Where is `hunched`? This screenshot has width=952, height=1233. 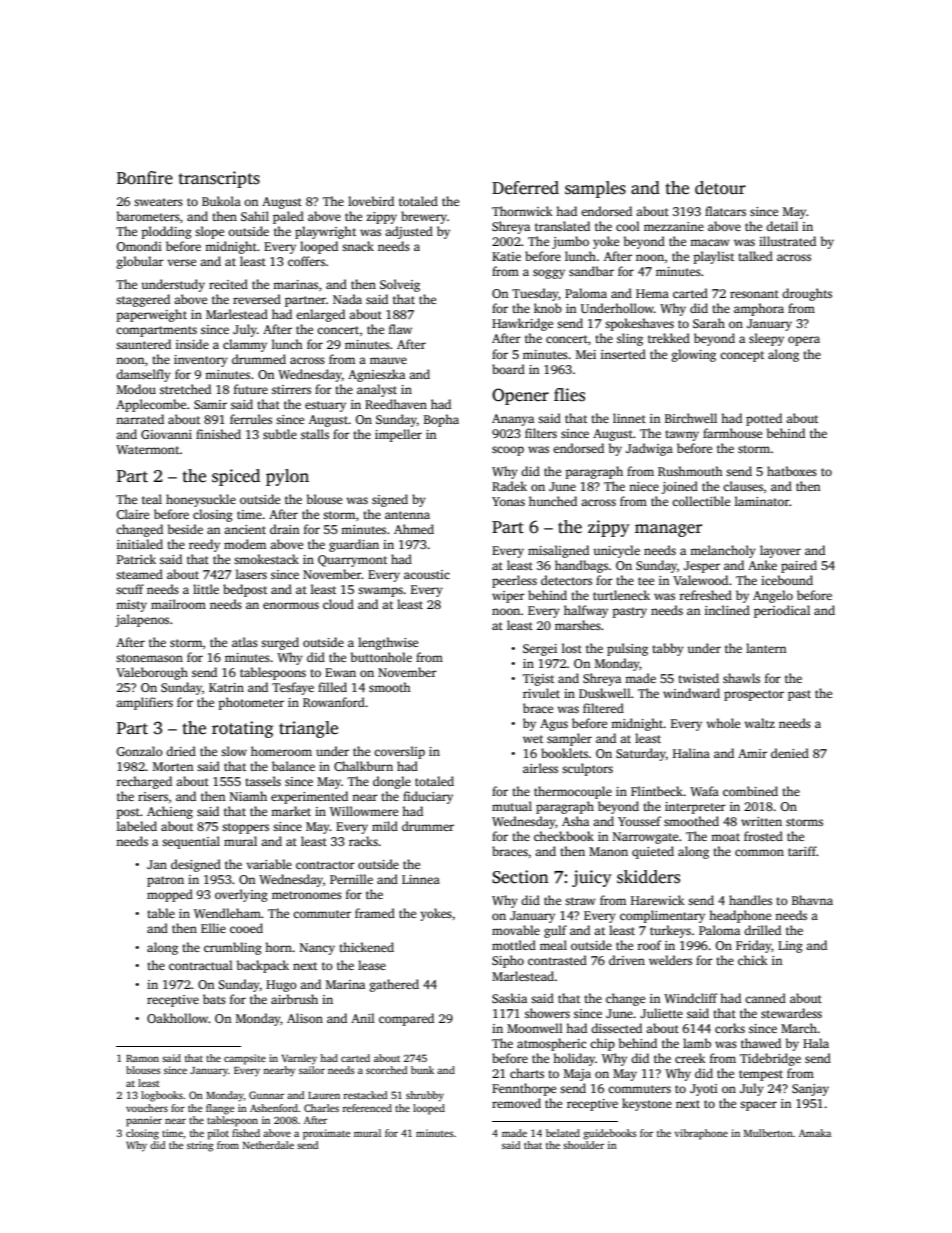
hunched is located at coordinates (553, 501).
